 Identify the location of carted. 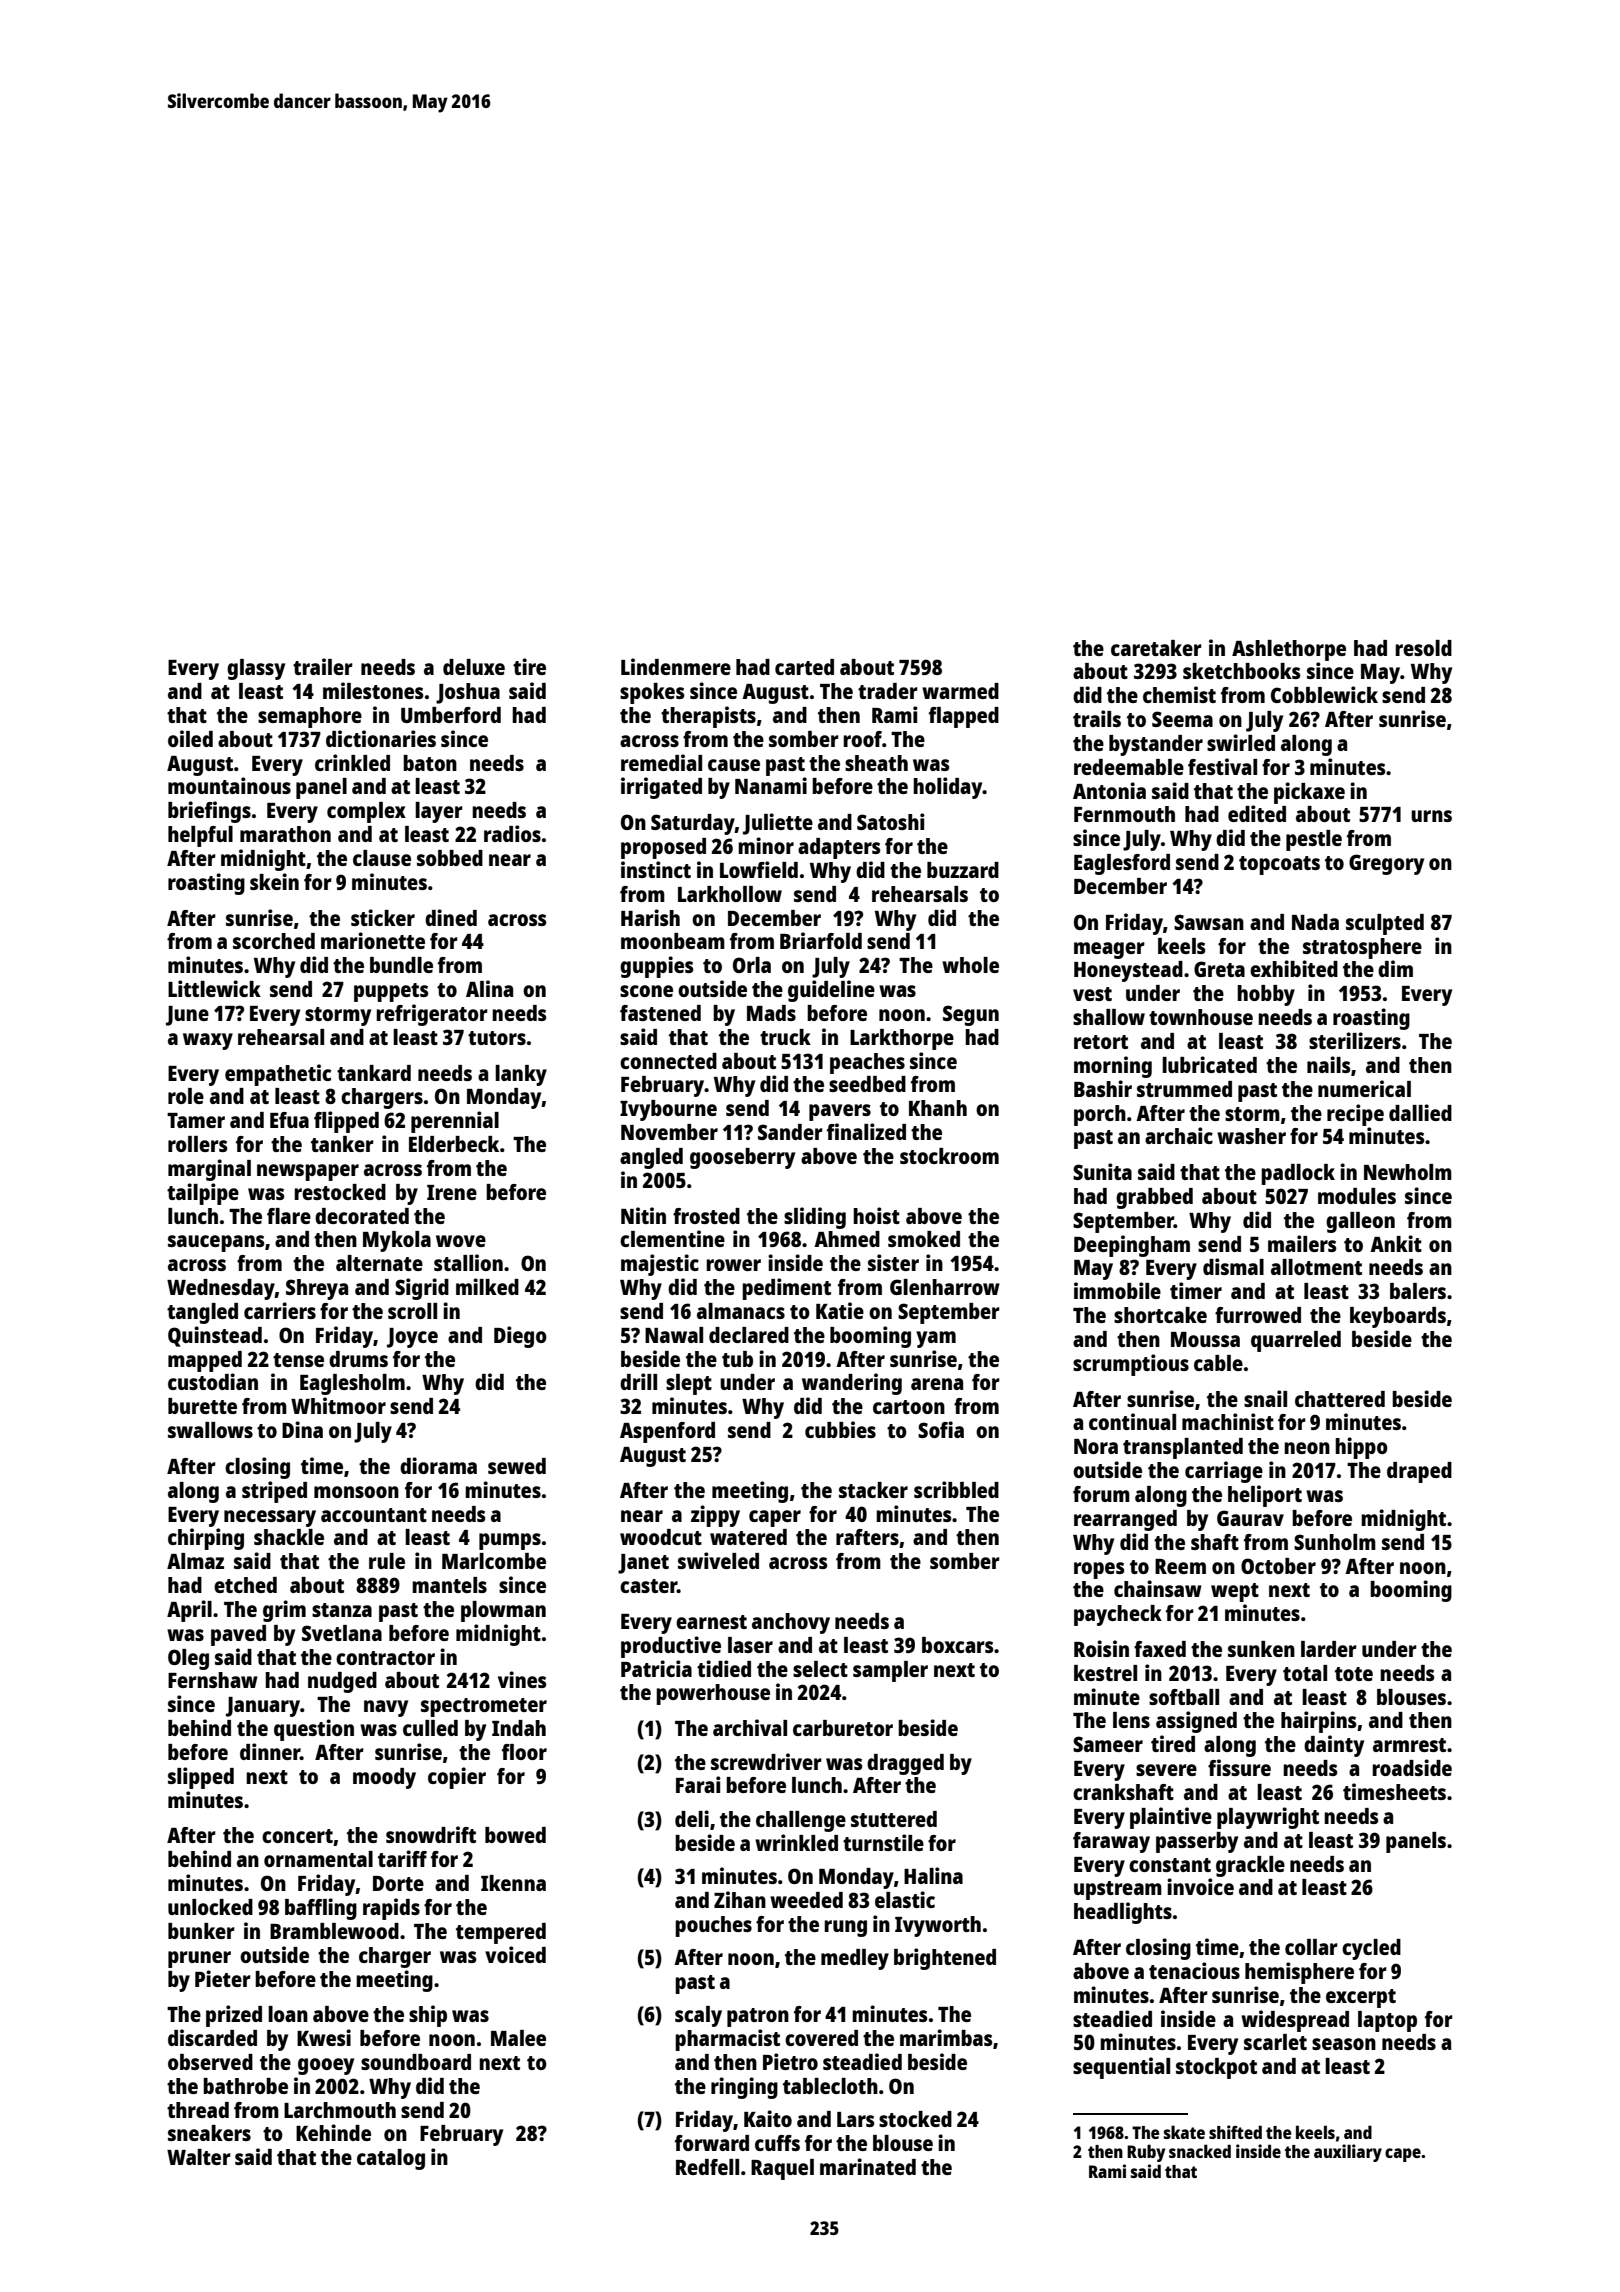
(804, 667).
